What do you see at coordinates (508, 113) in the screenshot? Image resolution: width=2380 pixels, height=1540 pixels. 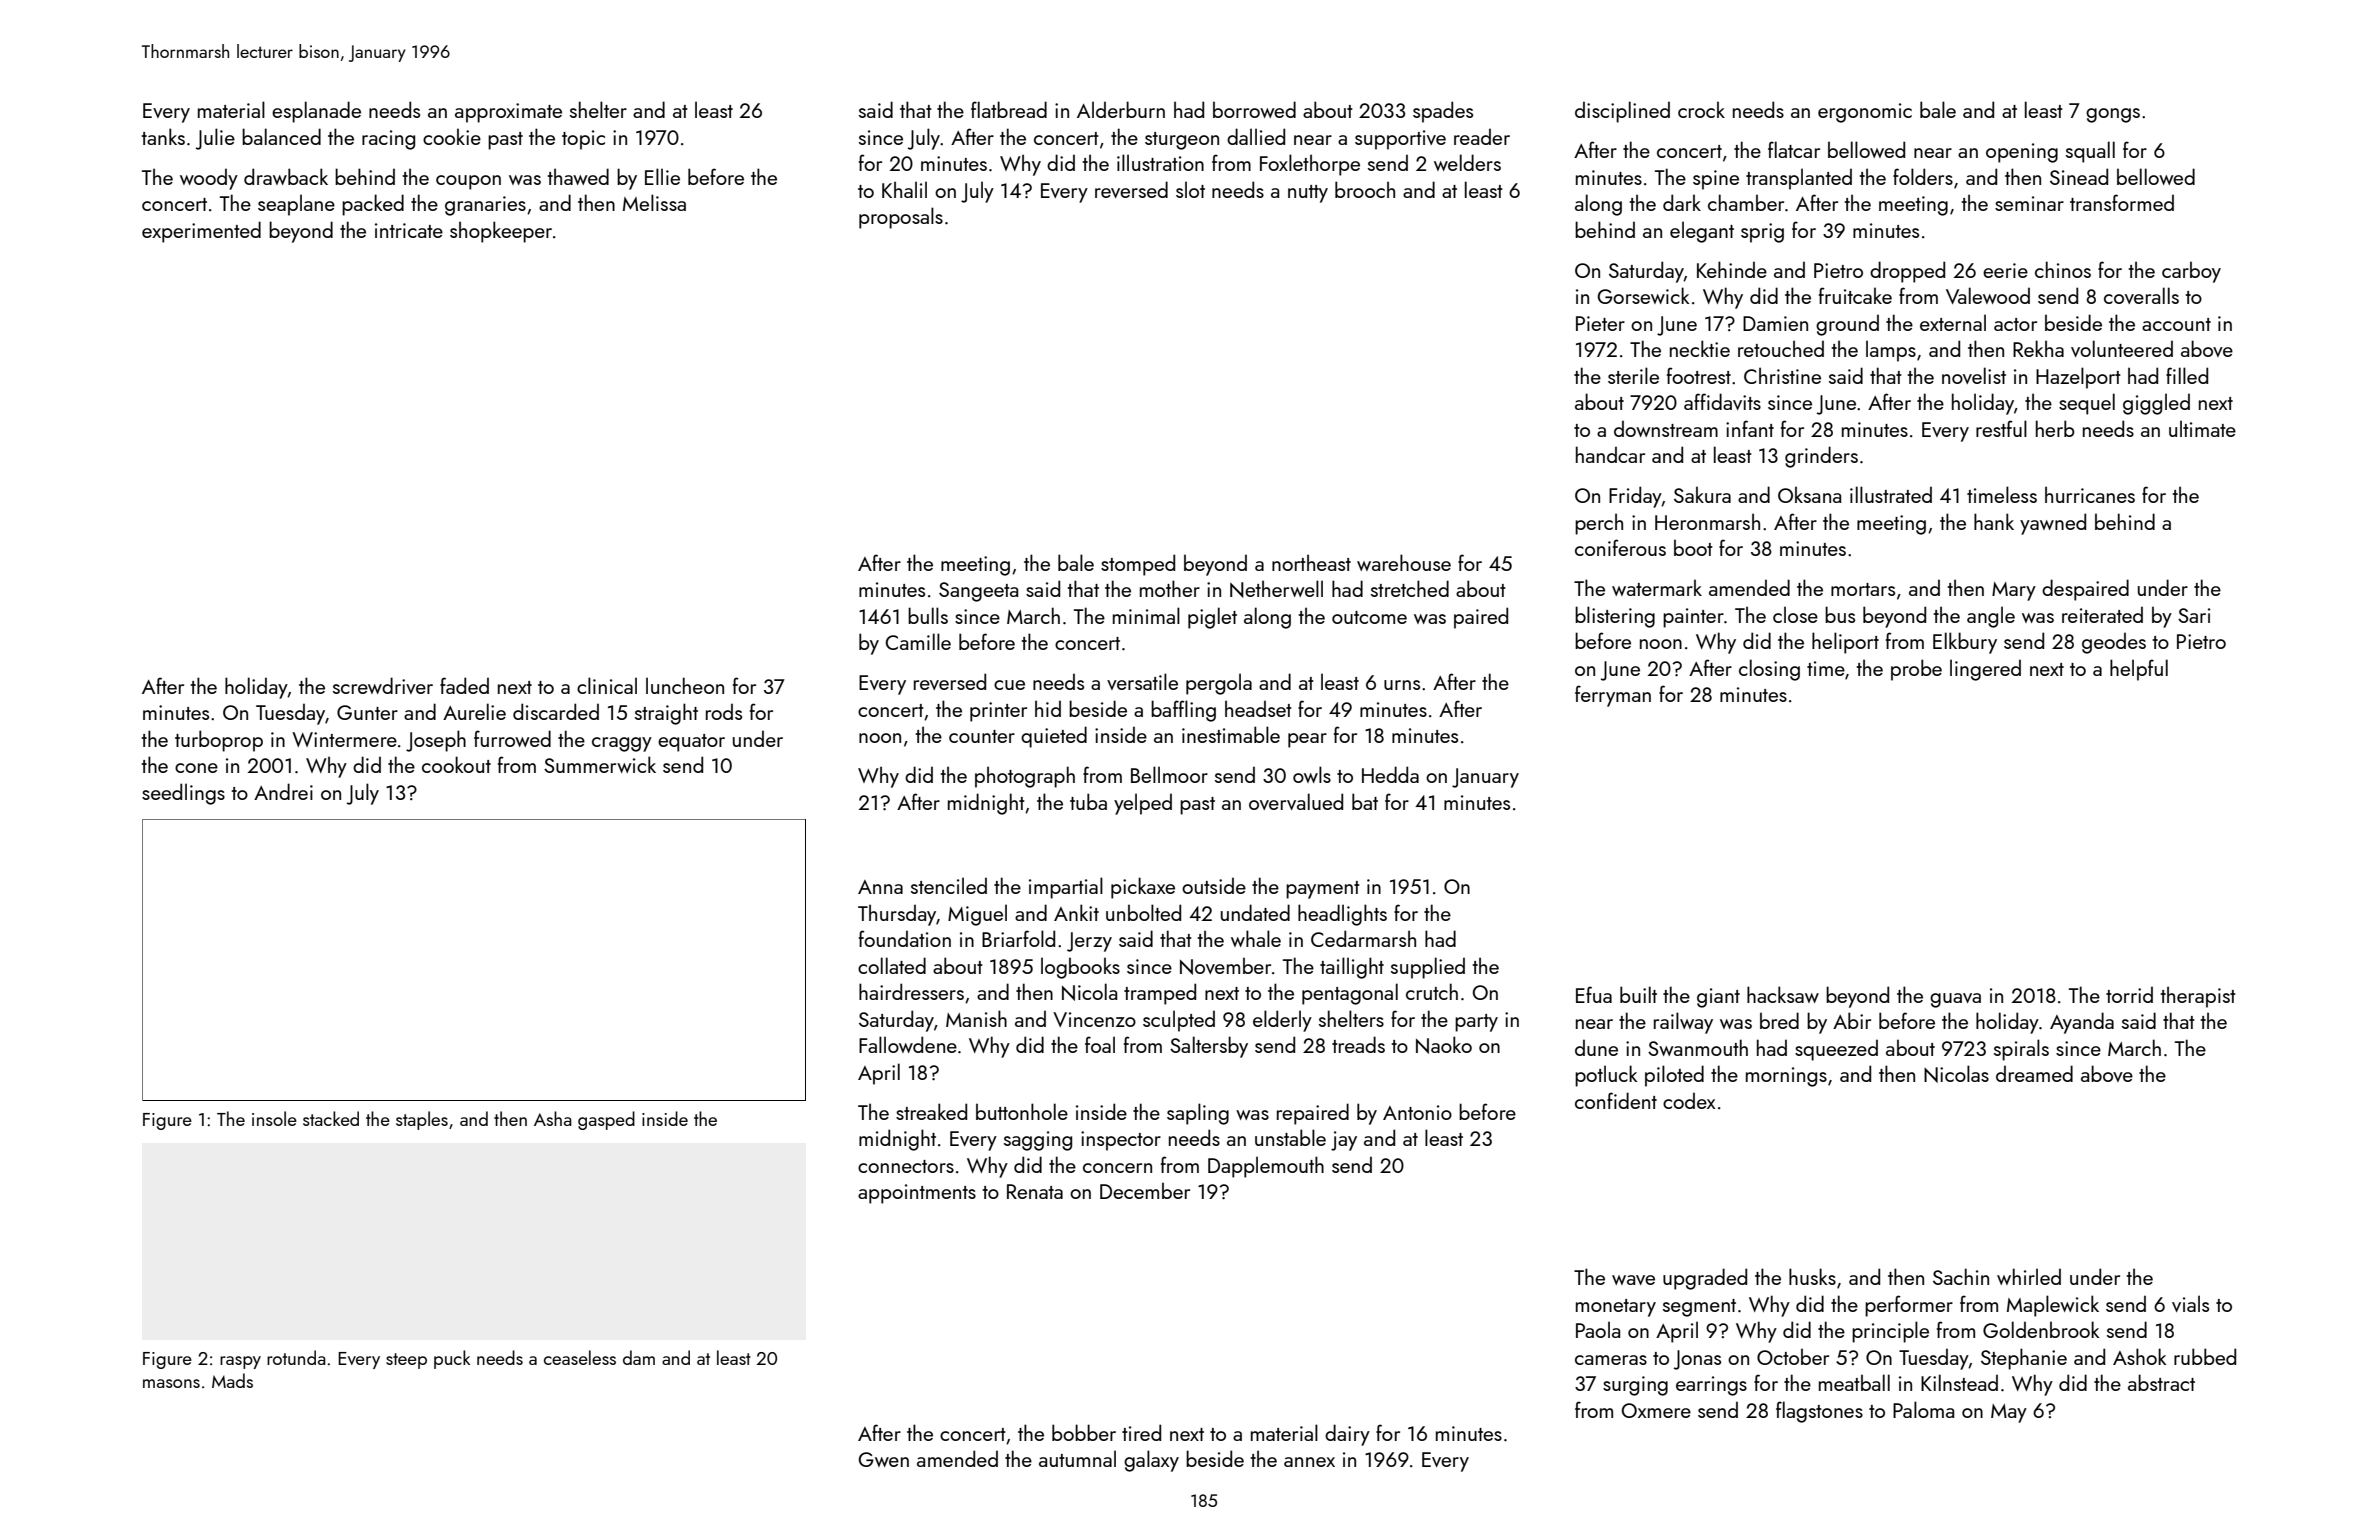 I see `approximate` at bounding box center [508, 113].
